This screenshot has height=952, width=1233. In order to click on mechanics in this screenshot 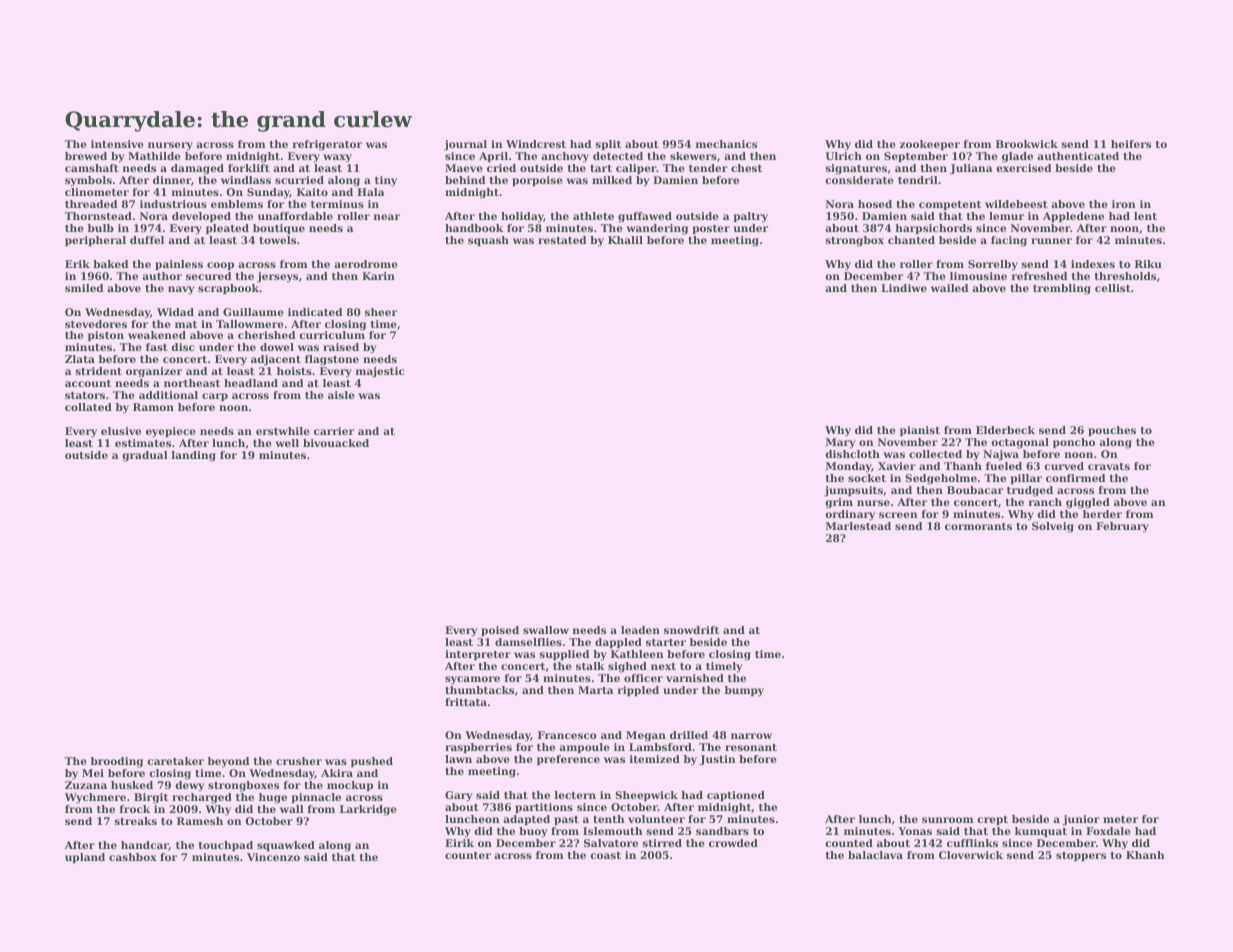, I will do `click(726, 144)`.
